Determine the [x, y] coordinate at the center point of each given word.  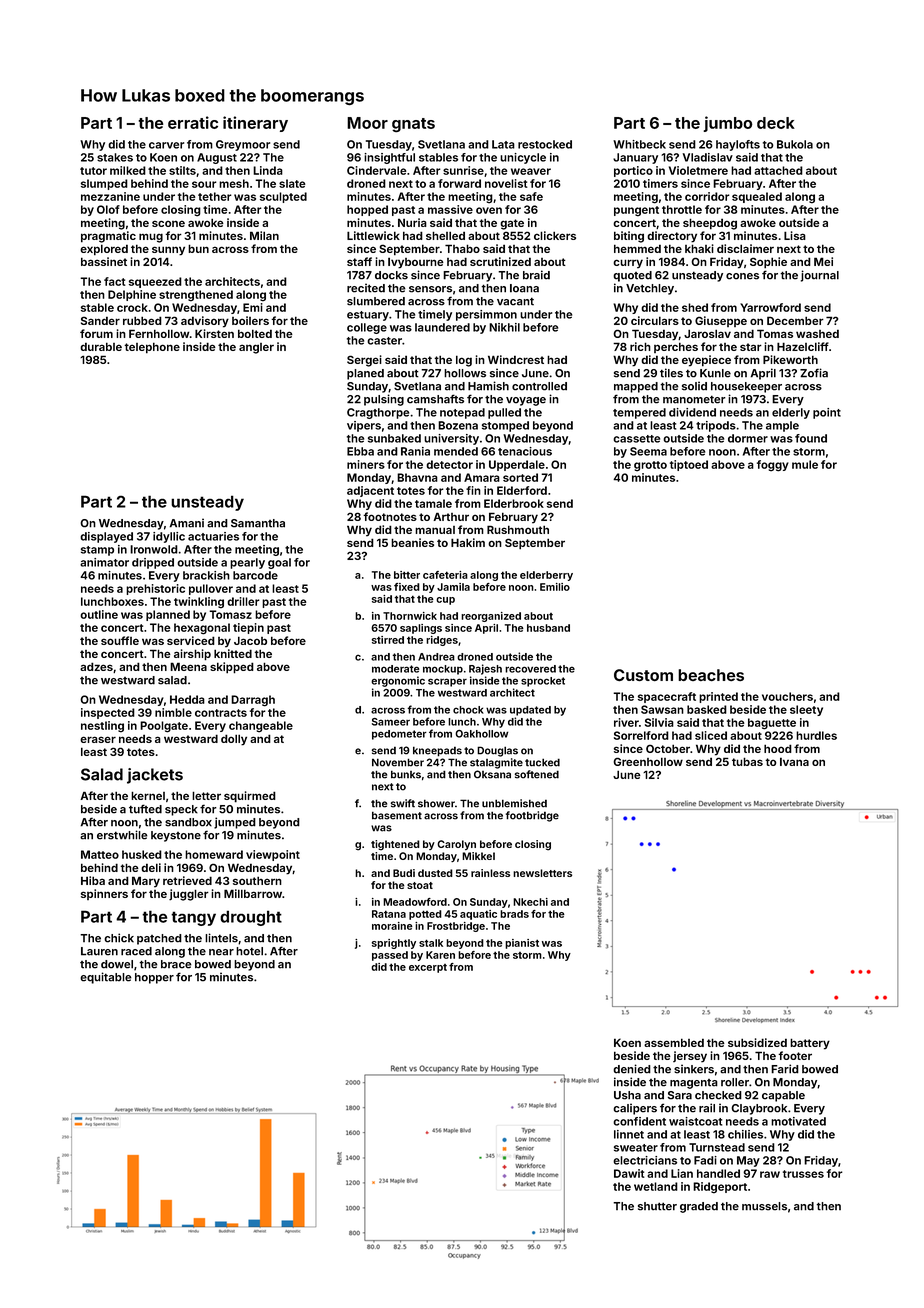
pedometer [399, 735]
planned [168, 615]
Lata [503, 144]
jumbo [727, 124]
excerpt [428, 968]
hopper [154, 978]
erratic [193, 122]
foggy [773, 466]
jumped [235, 823]
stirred [388, 640]
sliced [711, 735]
